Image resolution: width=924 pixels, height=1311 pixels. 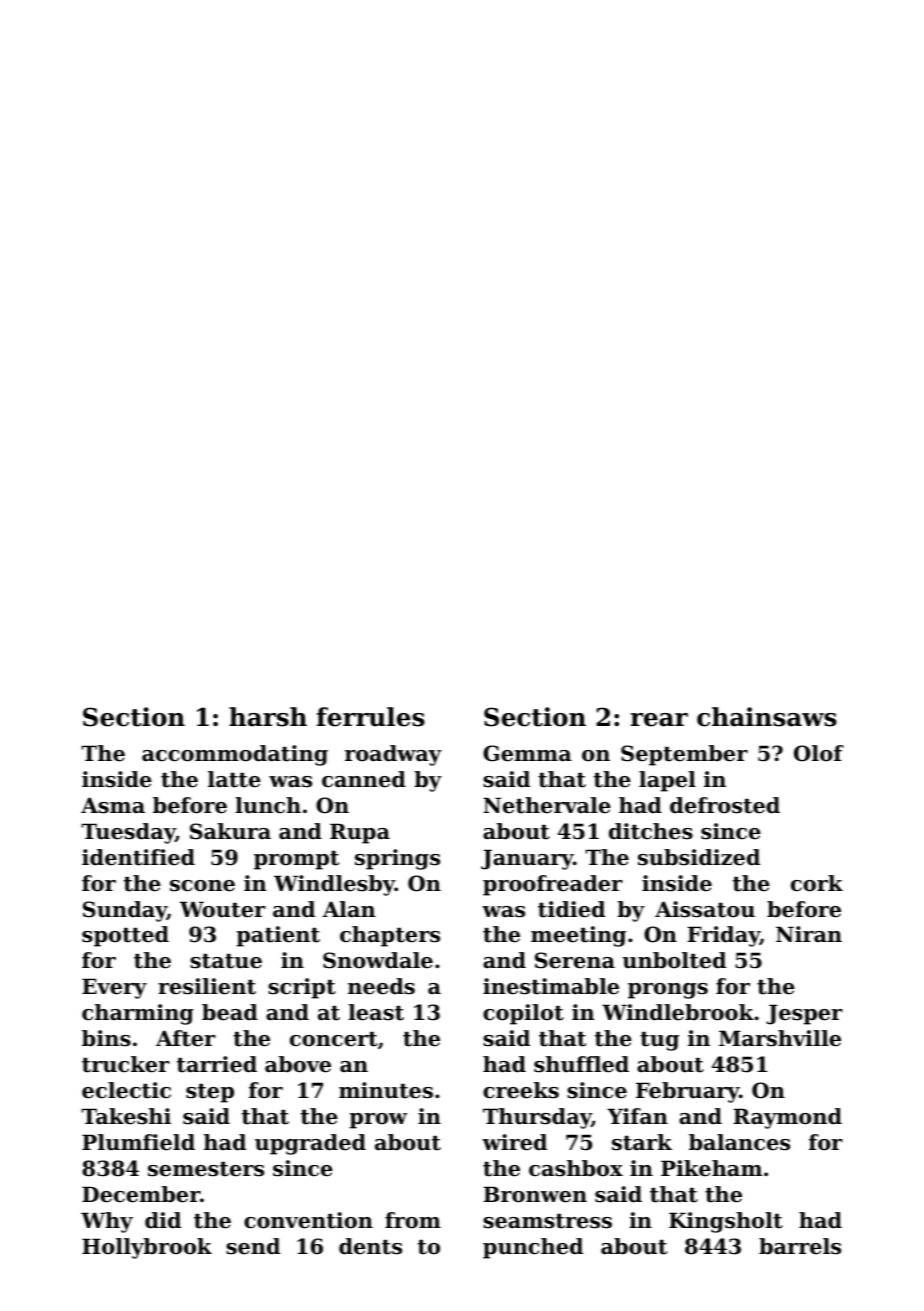 What do you see at coordinates (527, 753) in the screenshot?
I see `Gemma` at bounding box center [527, 753].
